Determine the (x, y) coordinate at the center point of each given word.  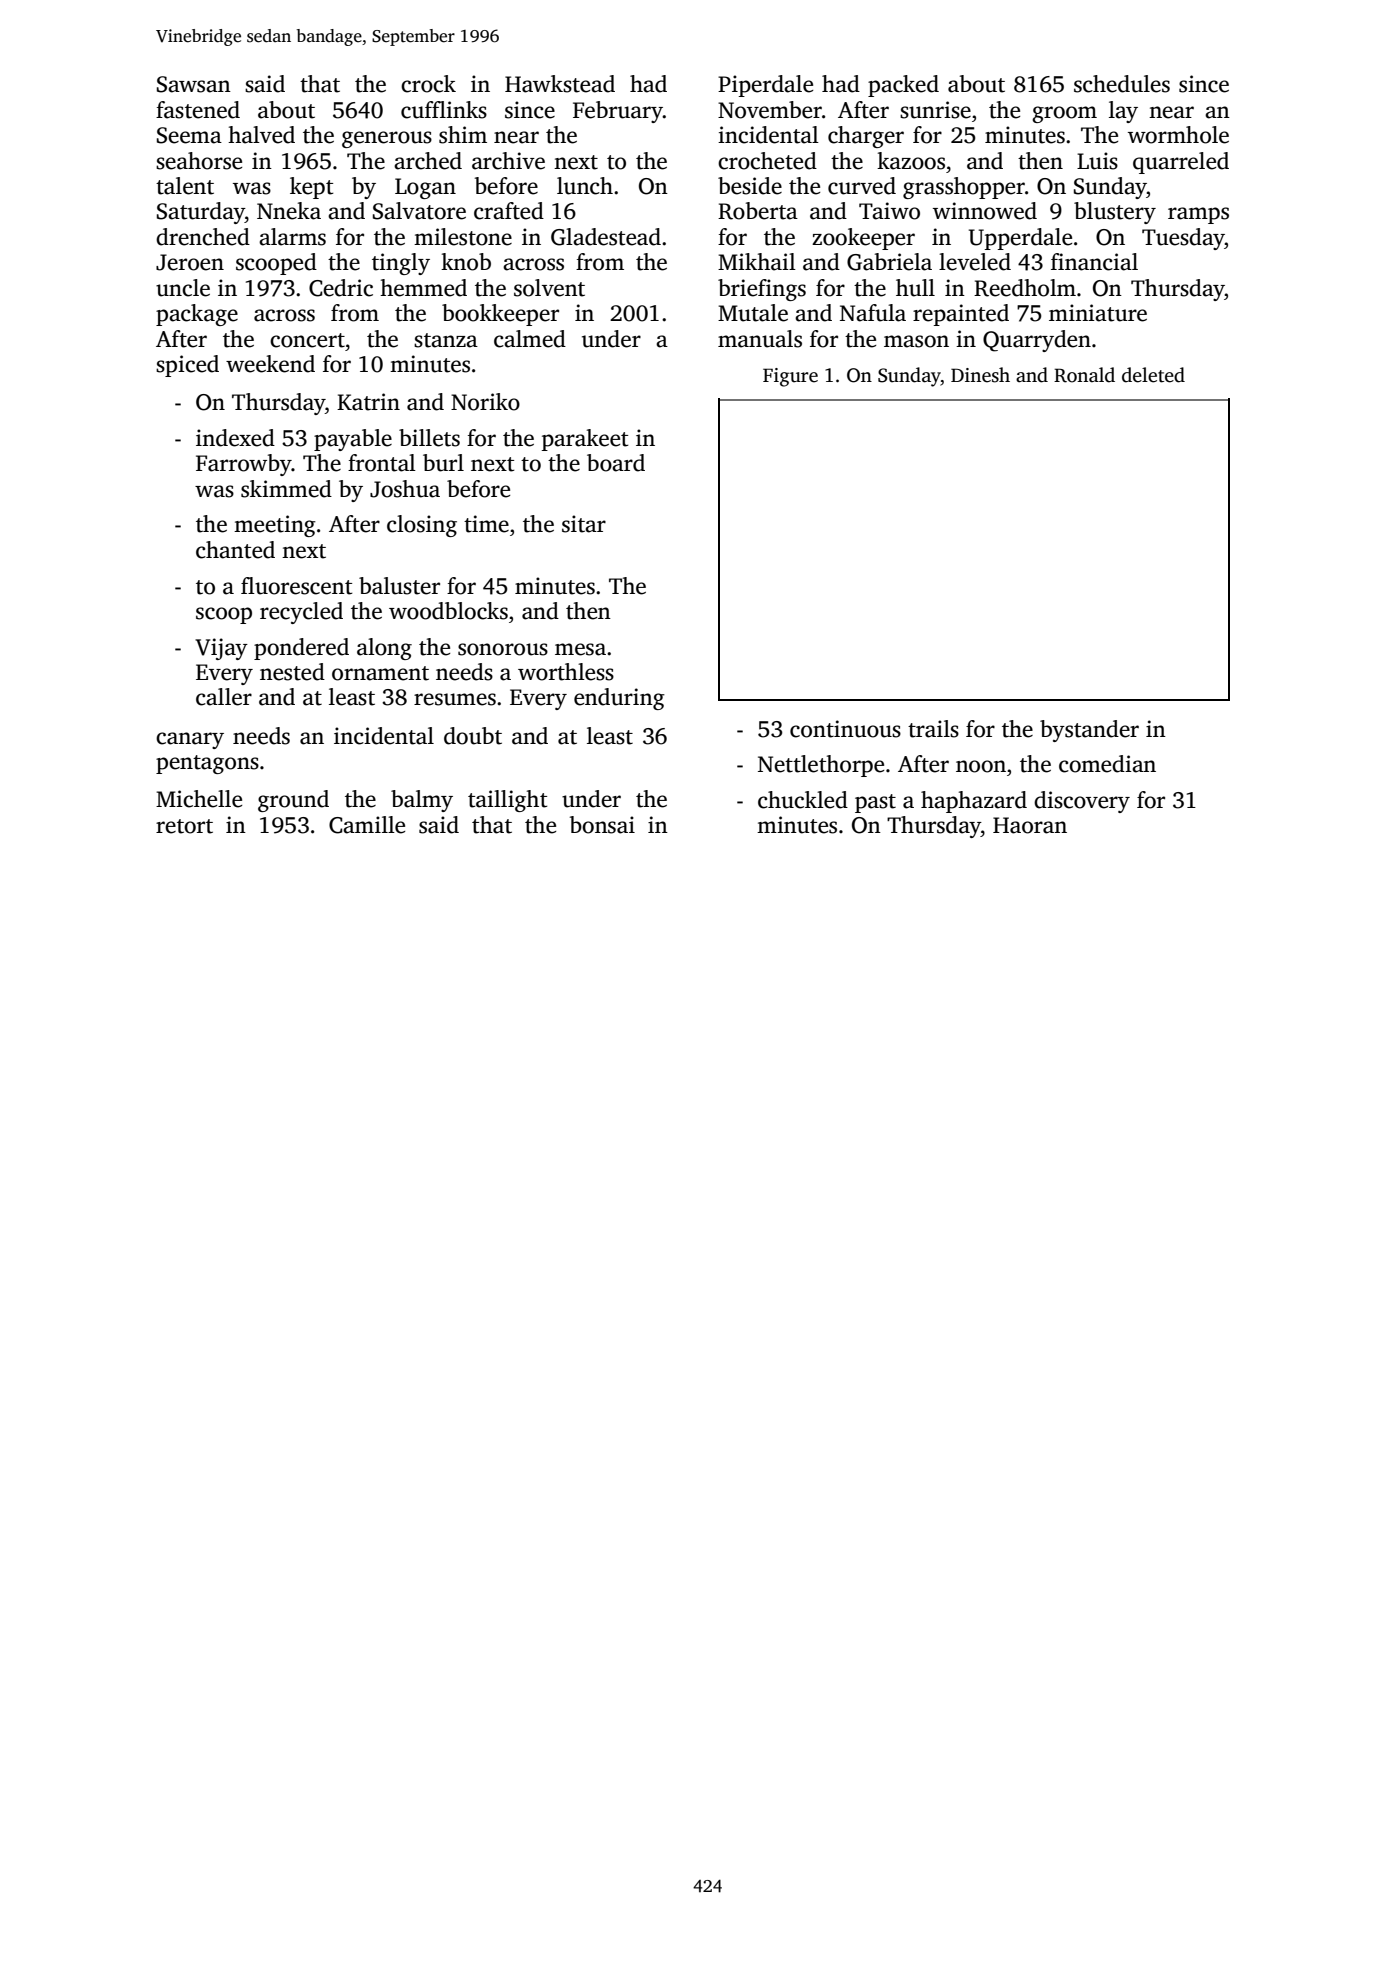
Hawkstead (560, 84)
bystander (1089, 731)
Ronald (1084, 375)
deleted (1153, 375)
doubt (473, 736)
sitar (584, 524)
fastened (198, 110)
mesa (580, 649)
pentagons (207, 764)
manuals (760, 339)
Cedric (341, 288)
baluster (399, 586)
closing (422, 526)
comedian (1107, 764)
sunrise (935, 110)
